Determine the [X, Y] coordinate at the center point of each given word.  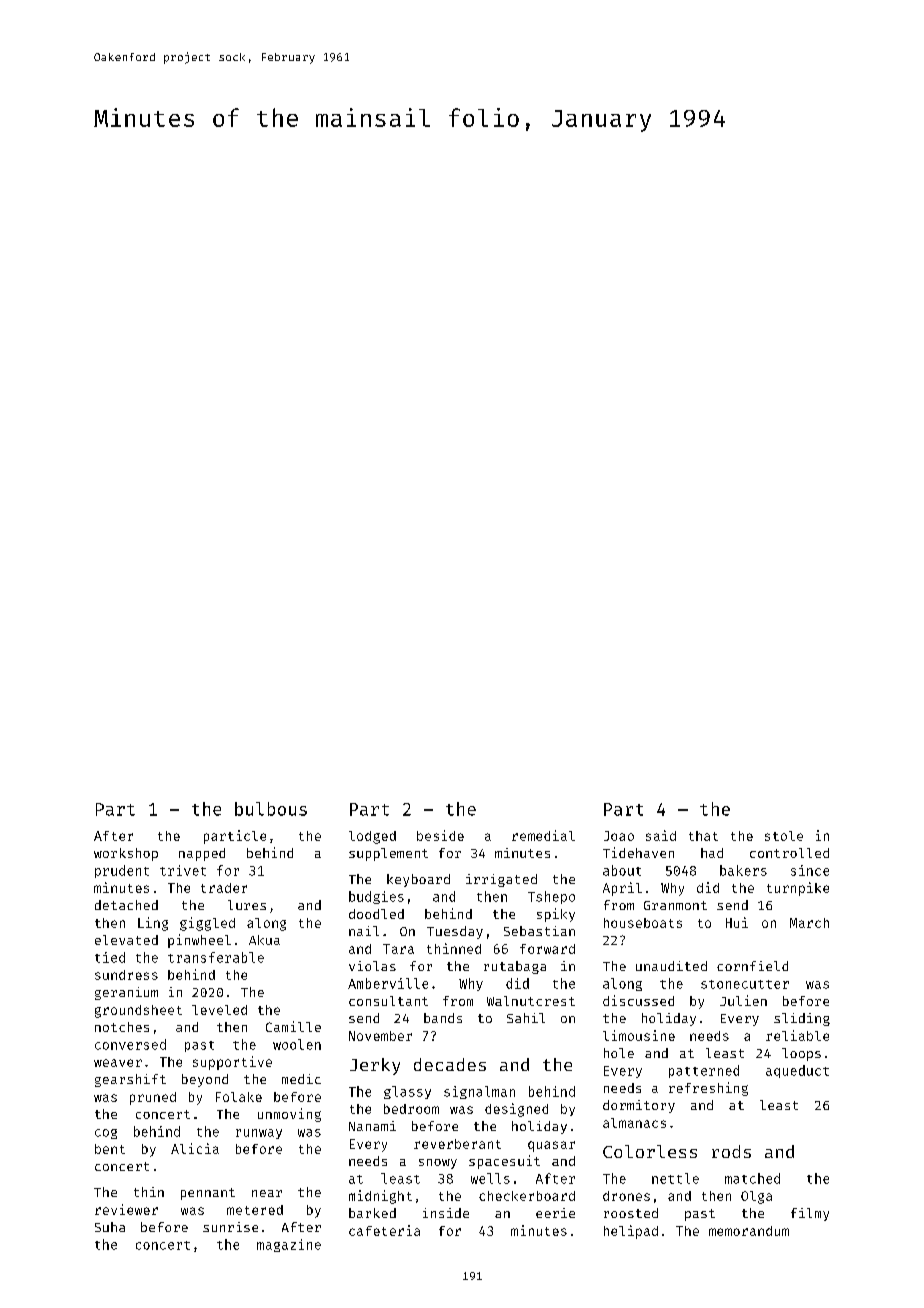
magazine [289, 1245]
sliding [802, 1019]
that [703, 836]
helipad [631, 1232]
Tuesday [455, 932]
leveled [219, 1010]
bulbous [271, 809]
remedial [543, 835]
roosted [631, 1213]
